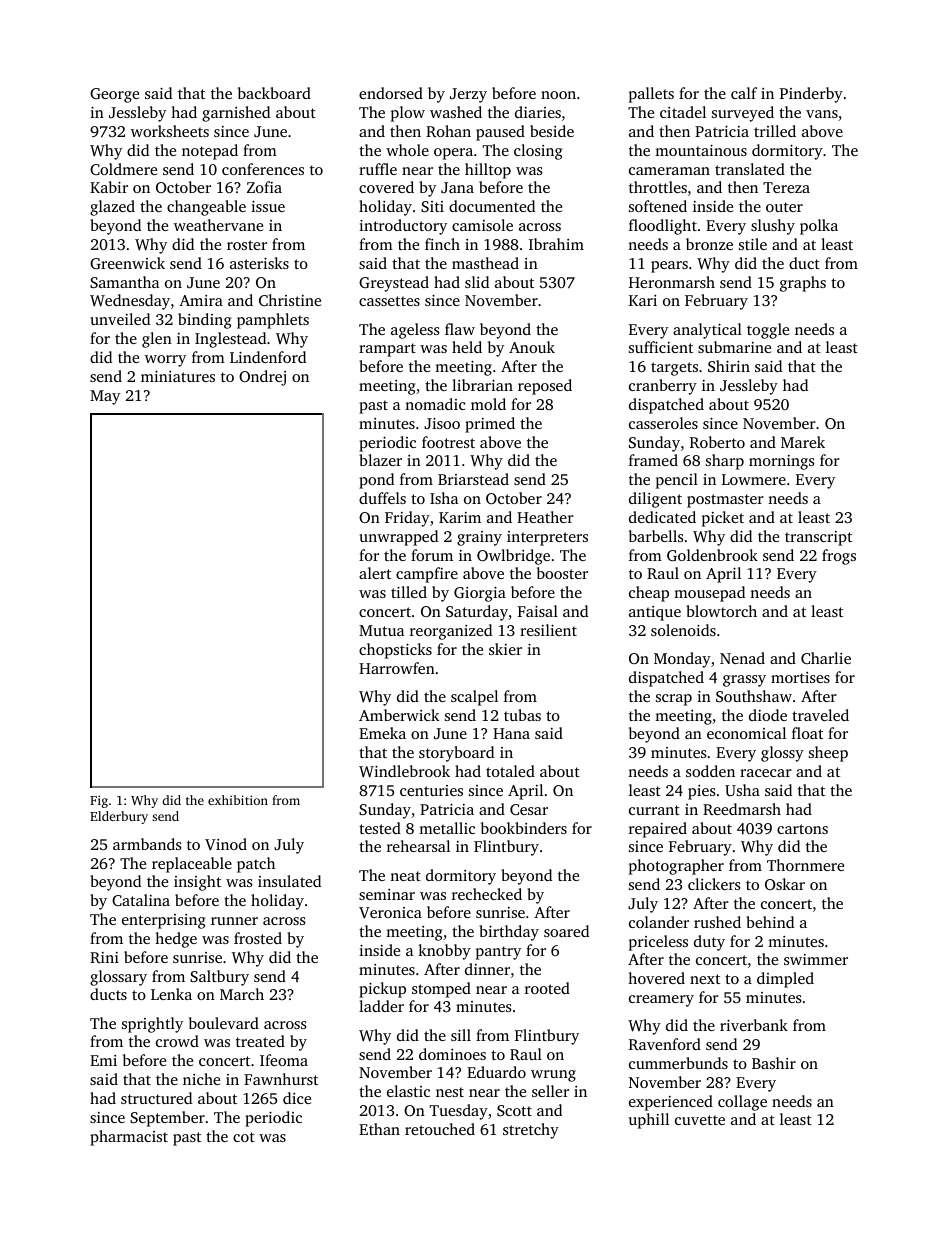  What do you see at coordinates (382, 733) in the image?
I see `Emeka` at bounding box center [382, 733].
